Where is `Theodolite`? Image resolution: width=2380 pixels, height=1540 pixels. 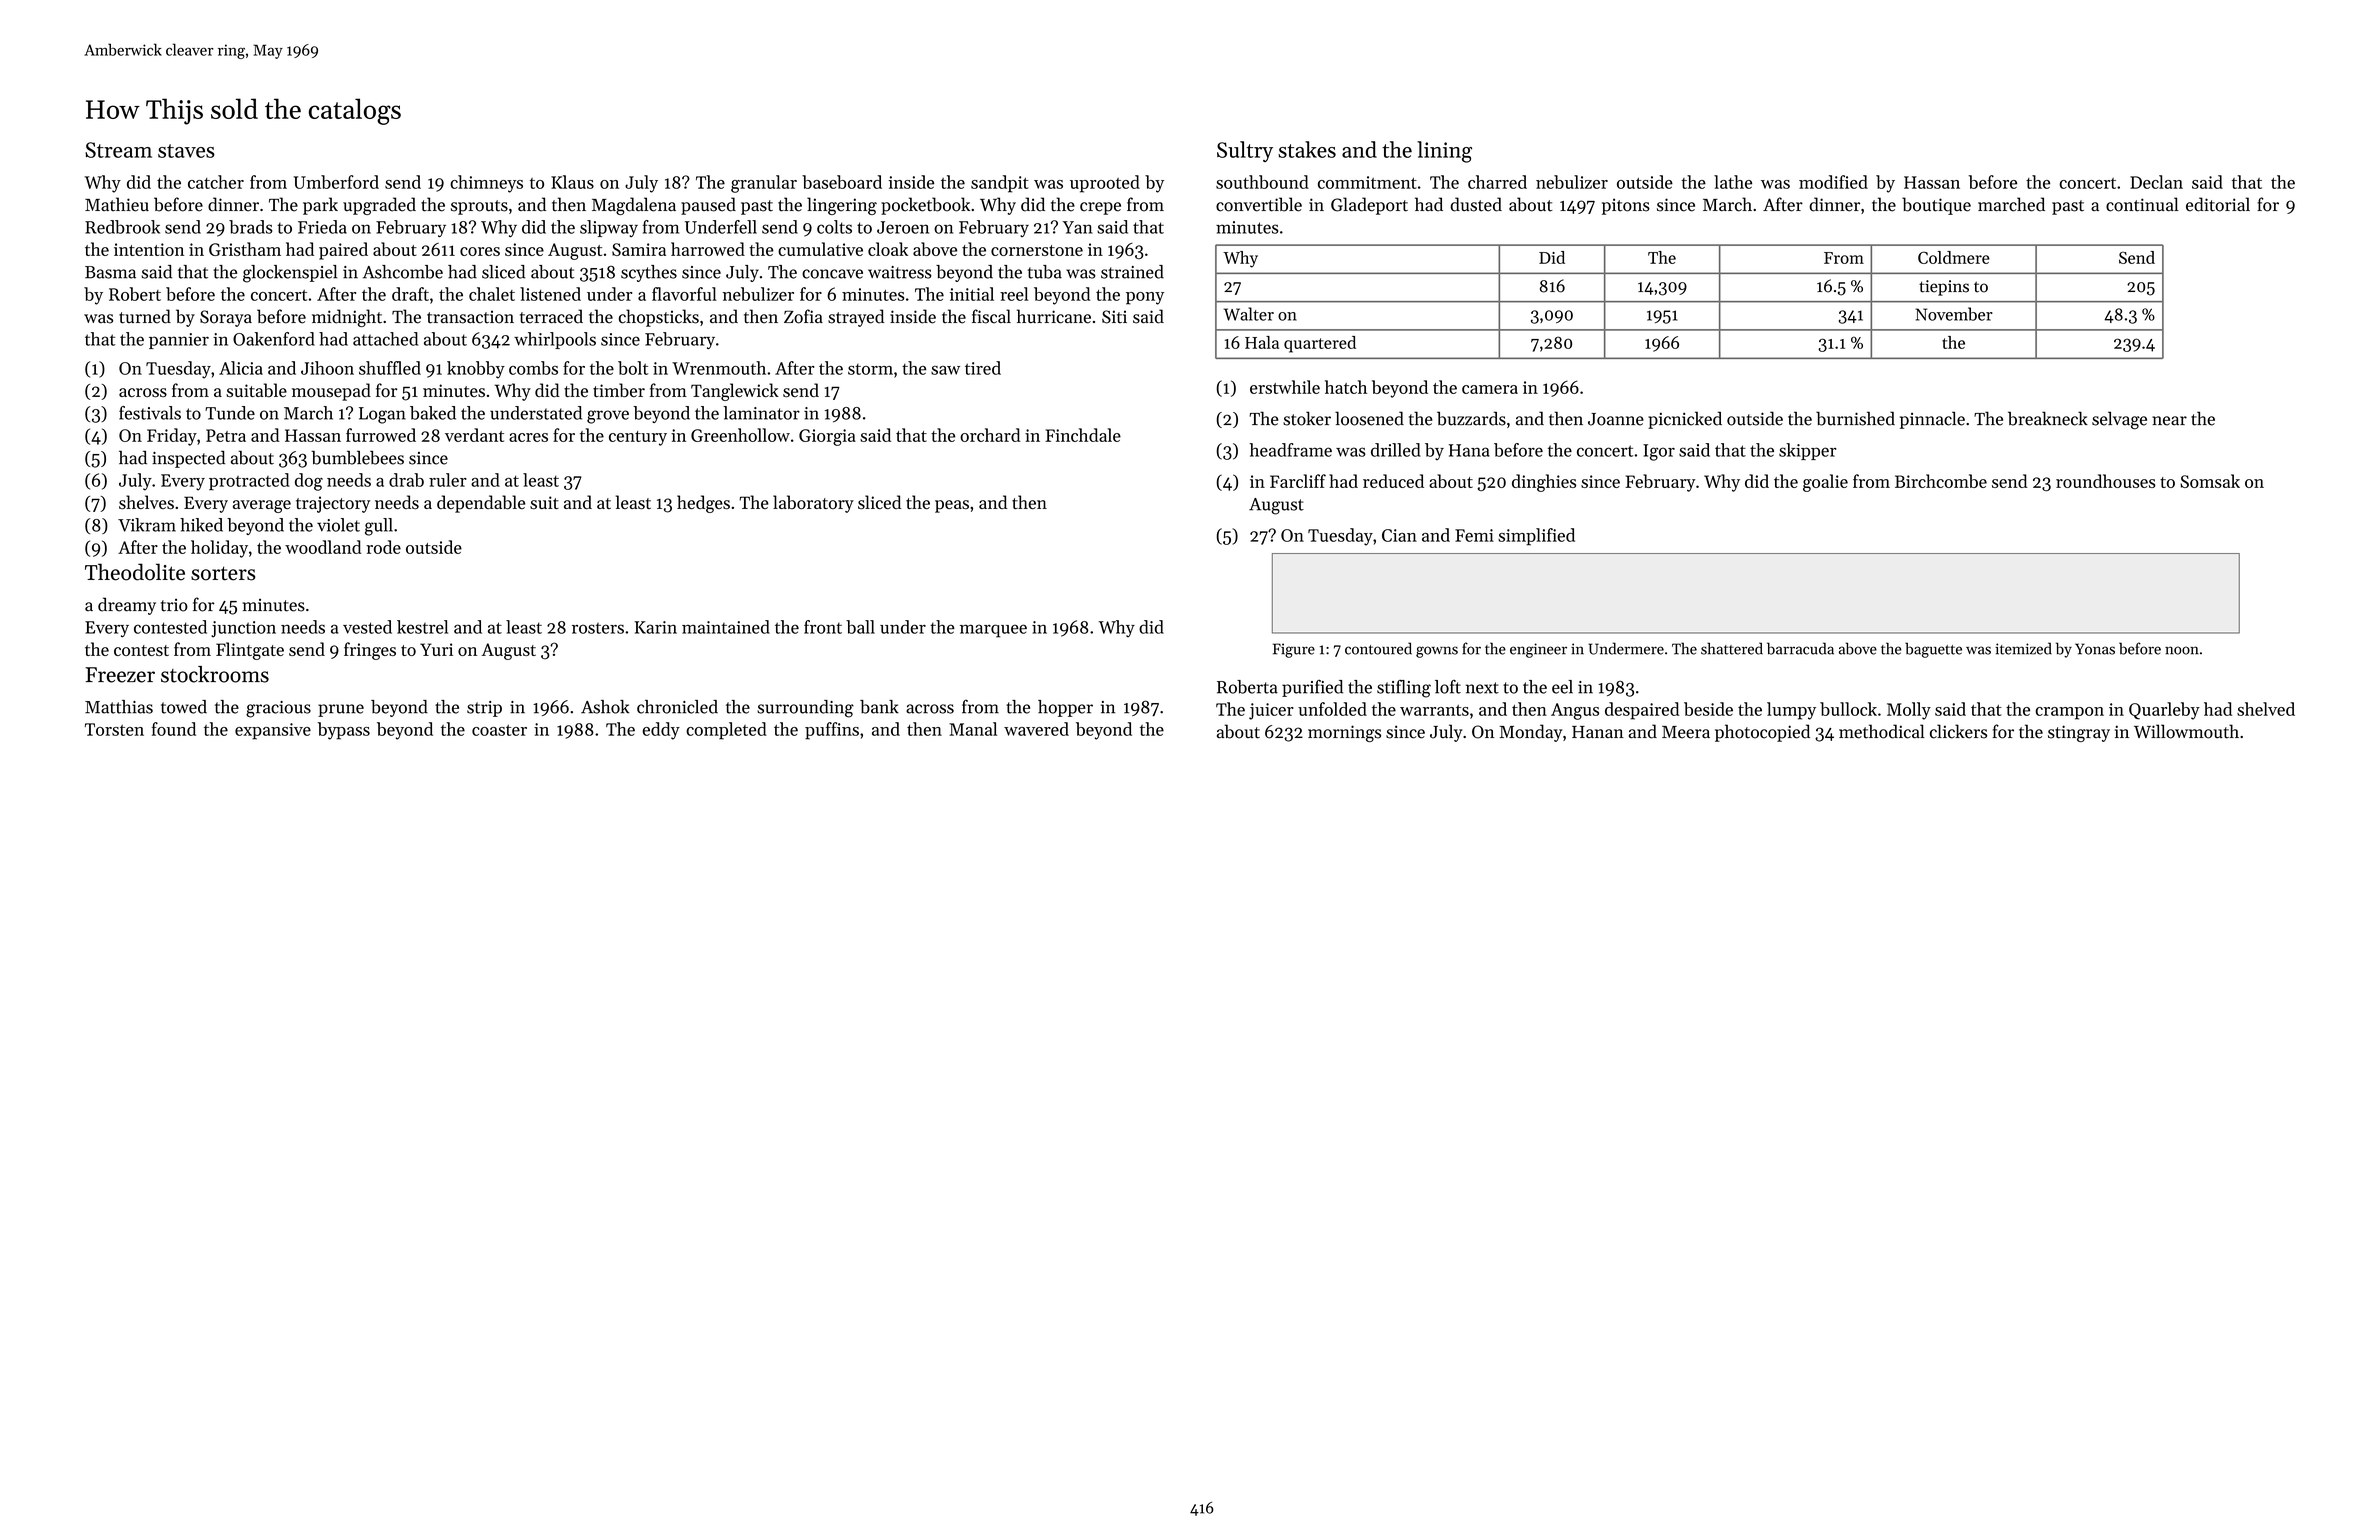 Theodolite is located at coordinates (135, 572).
